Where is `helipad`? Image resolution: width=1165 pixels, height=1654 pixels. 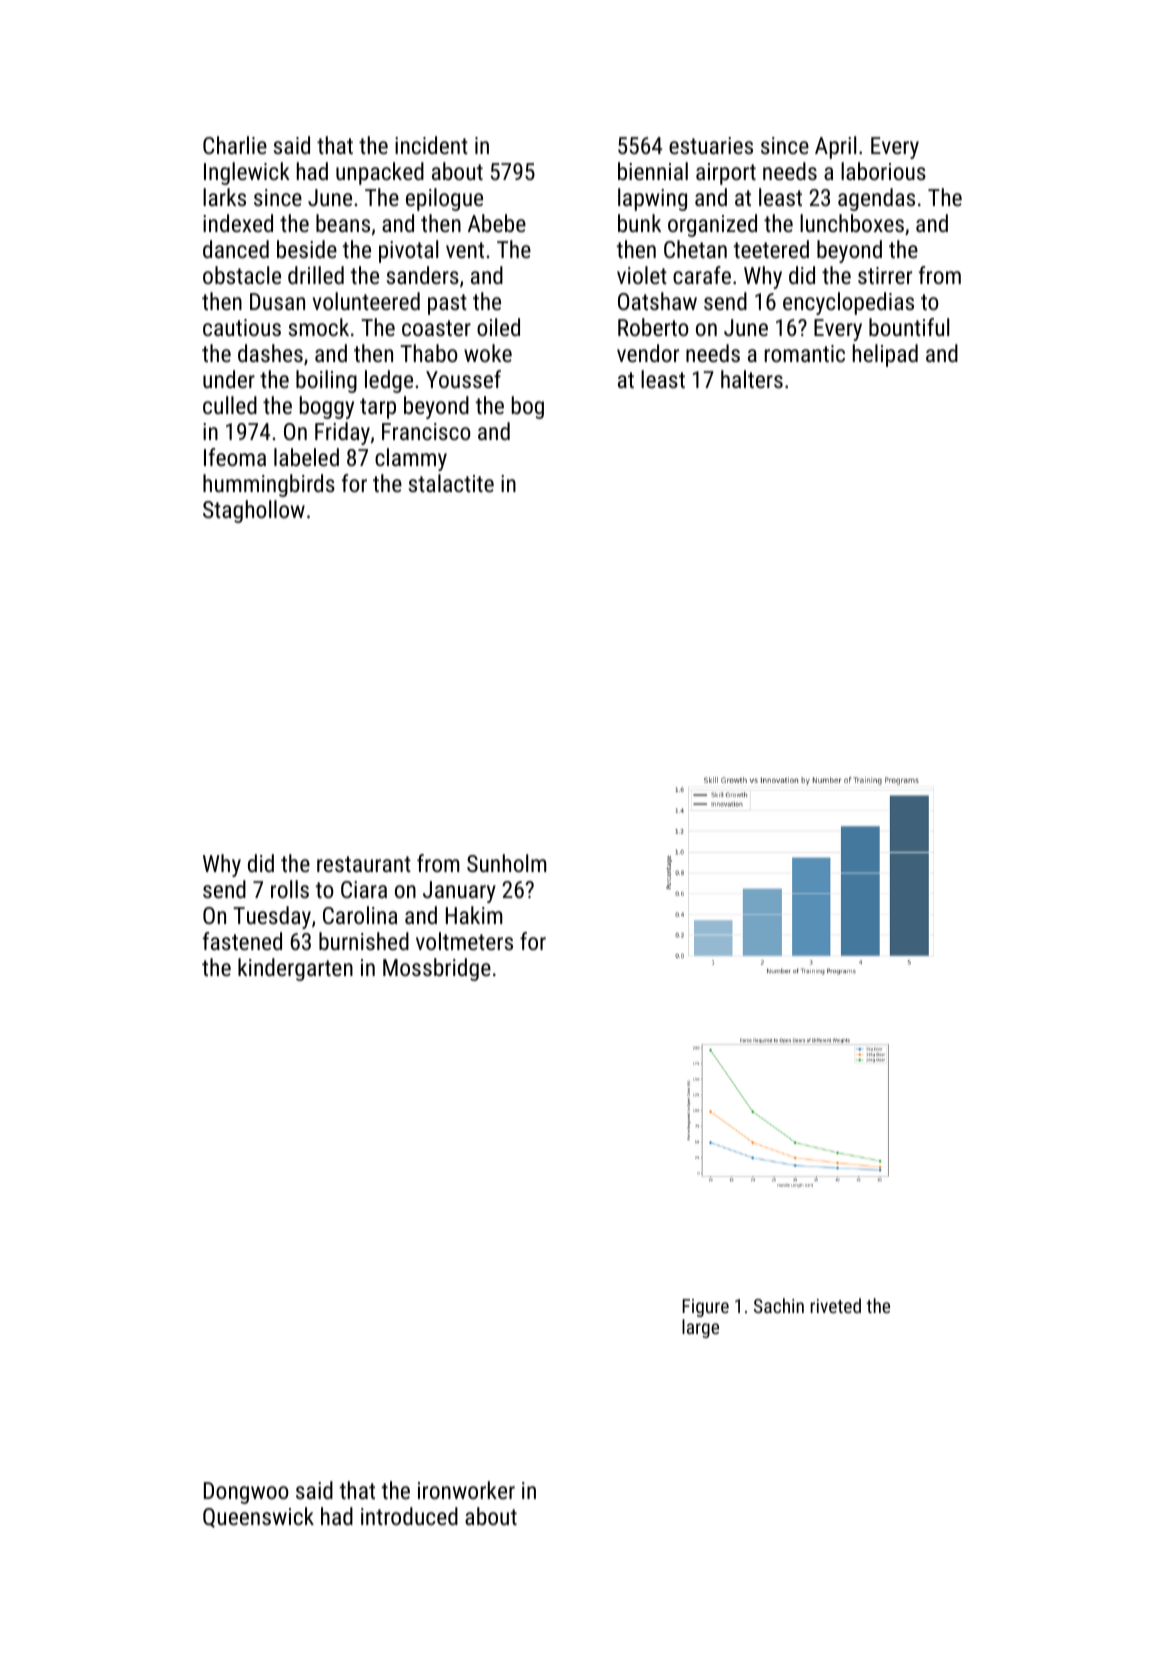 helipad is located at coordinates (885, 355).
